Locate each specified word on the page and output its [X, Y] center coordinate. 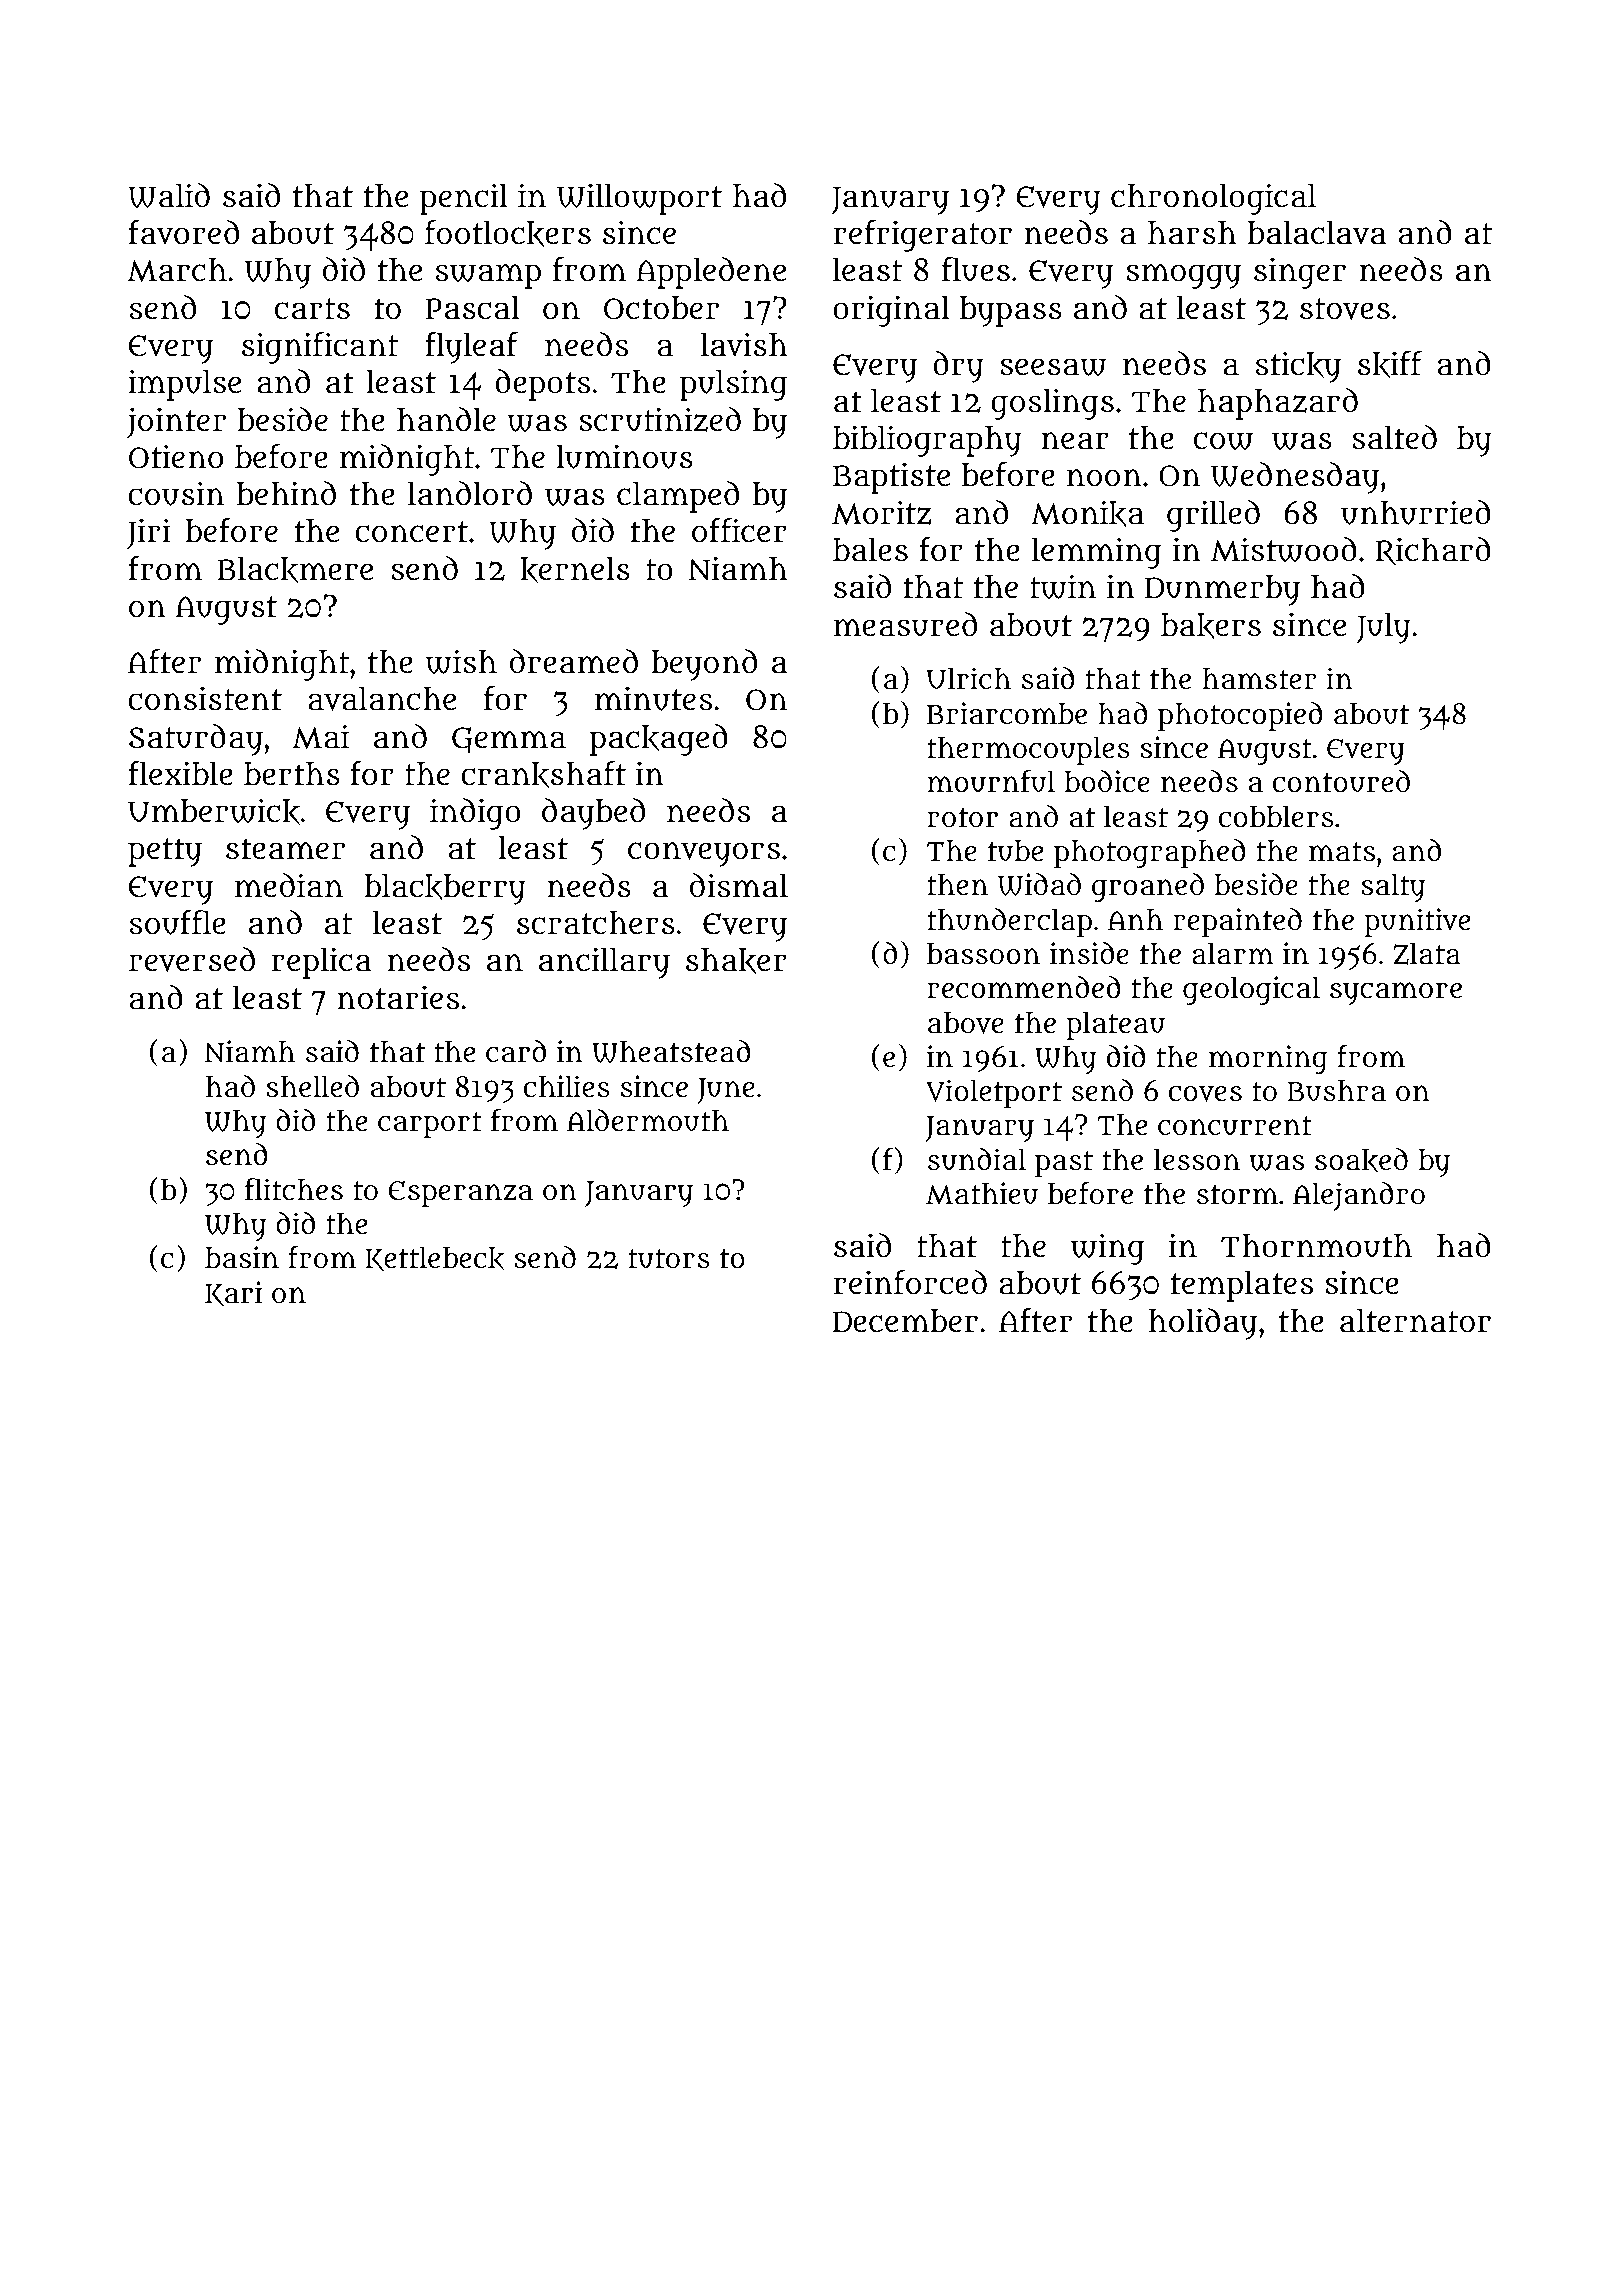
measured [905, 624]
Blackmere [295, 570]
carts [312, 309]
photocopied [1240, 716]
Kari [233, 1294]
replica [322, 963]
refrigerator [923, 236]
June [726, 1091]
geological [1251, 990]
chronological [1213, 199]
